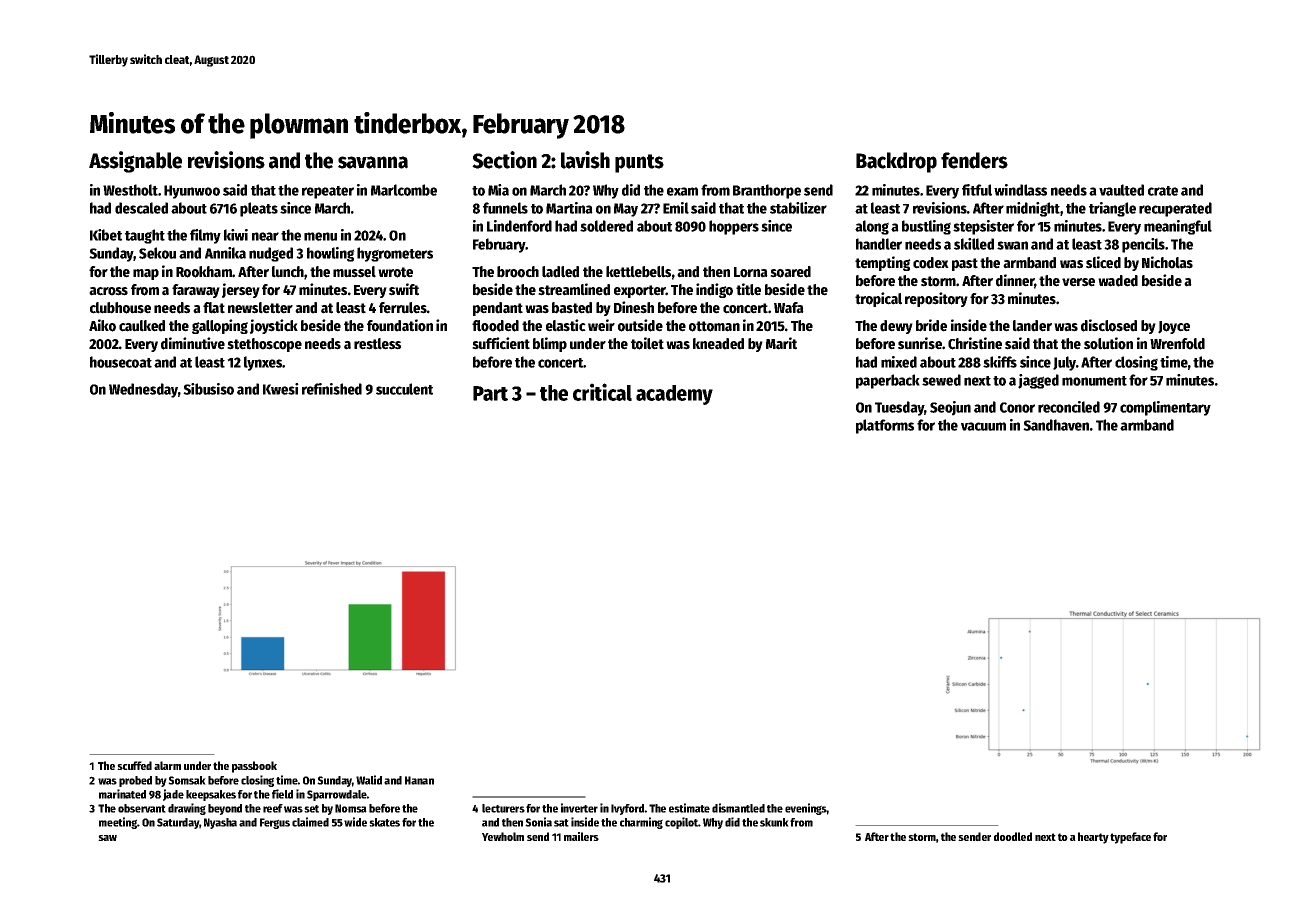 Image resolution: width=1308 pixels, height=924 pixels. Describe the element at coordinates (1093, 838) in the image. I see `hearty` at that location.
